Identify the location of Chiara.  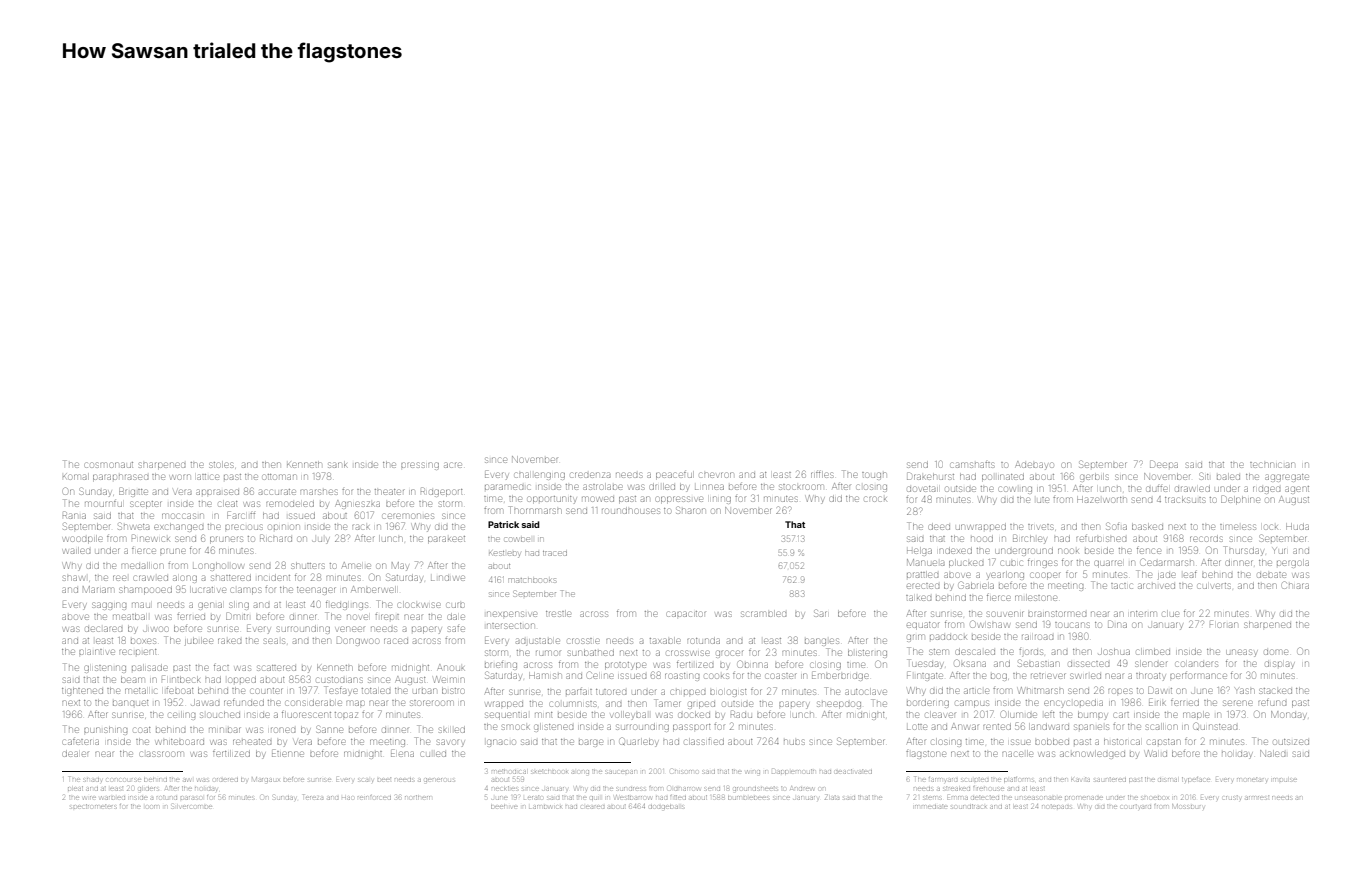
(1295, 585).
